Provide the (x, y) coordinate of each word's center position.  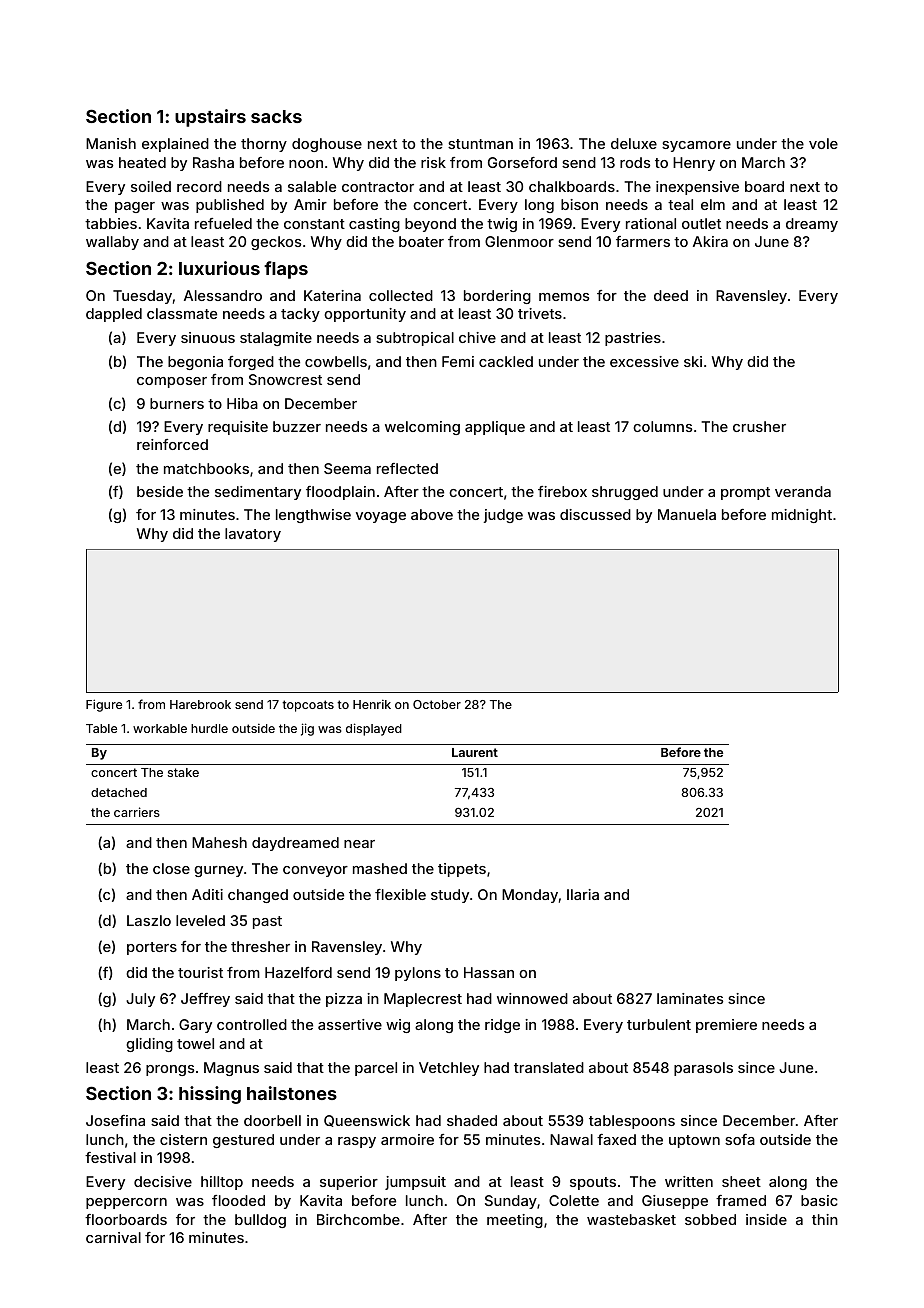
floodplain (340, 493)
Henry (694, 164)
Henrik (372, 704)
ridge (502, 1026)
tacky (300, 315)
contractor (378, 187)
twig (502, 225)
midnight (802, 516)
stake (183, 772)
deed (671, 295)
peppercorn (126, 1203)
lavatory (253, 535)
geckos (276, 243)
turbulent (659, 1024)
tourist (200, 972)
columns (662, 426)
